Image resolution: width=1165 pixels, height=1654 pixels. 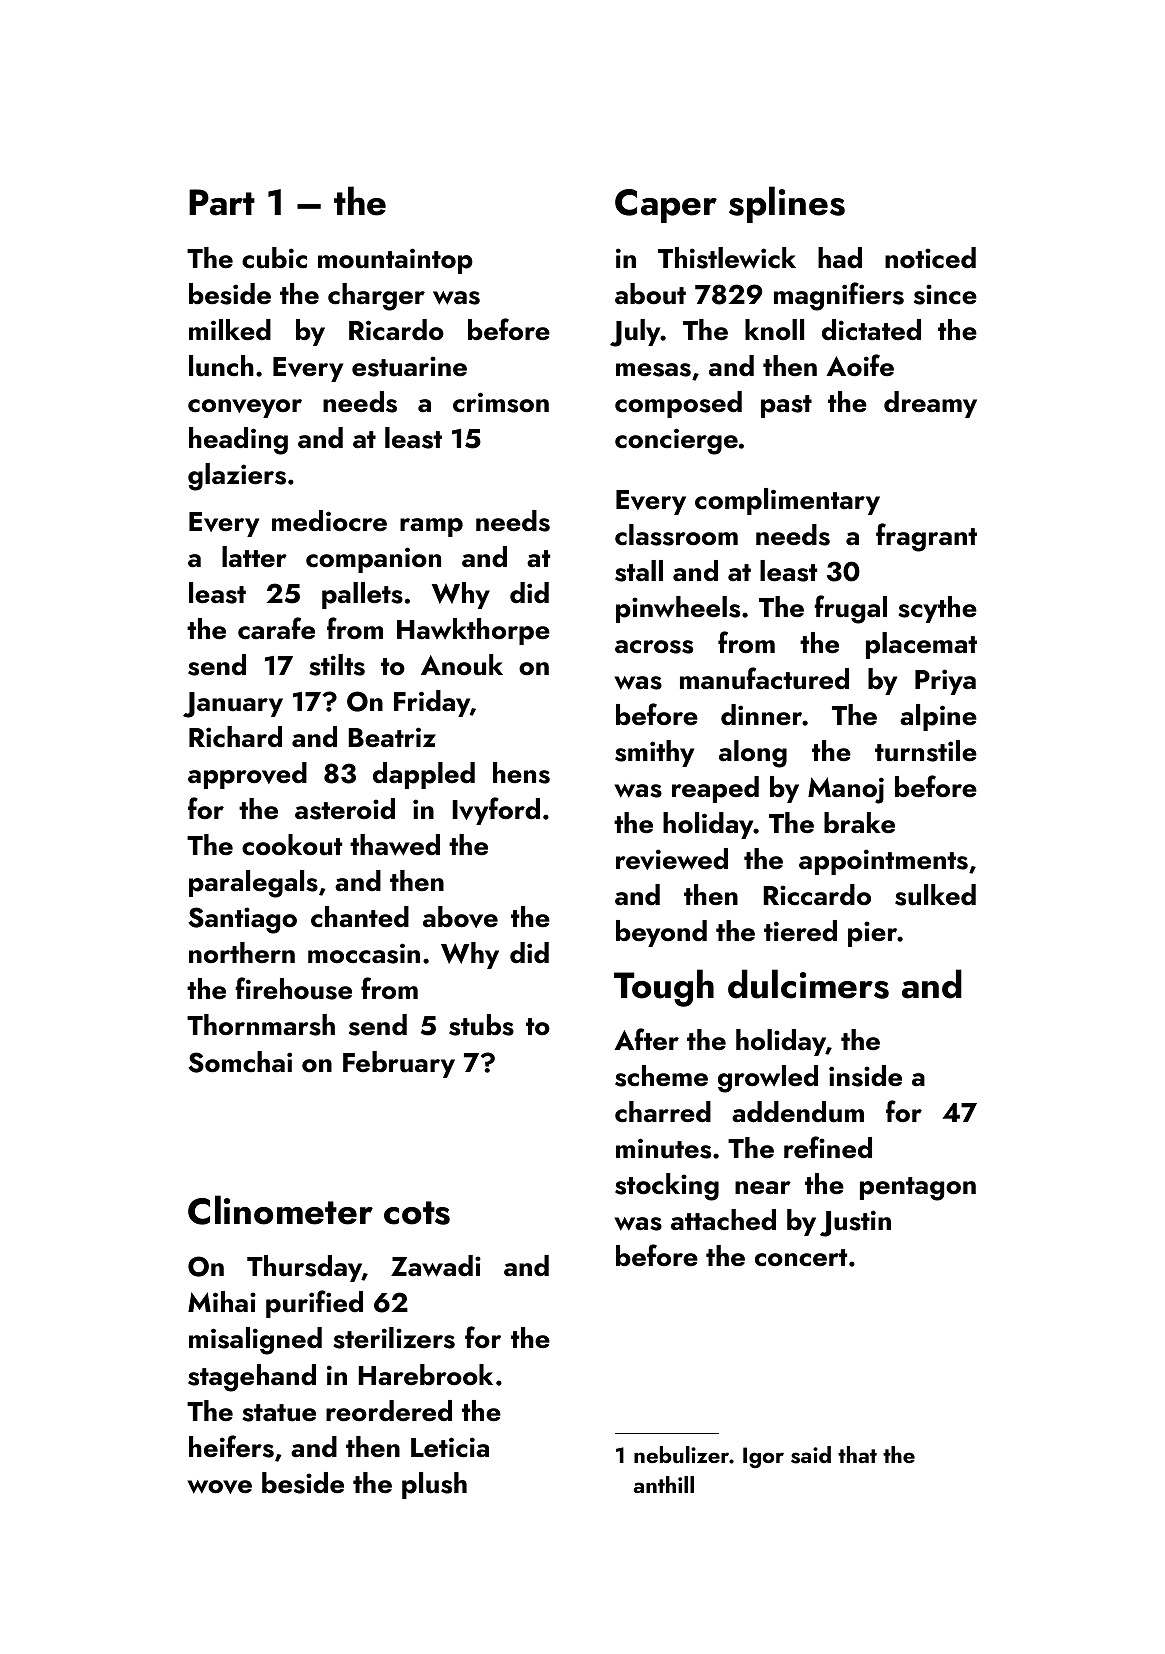 I want to click on complimentary, so click(x=787, y=501).
